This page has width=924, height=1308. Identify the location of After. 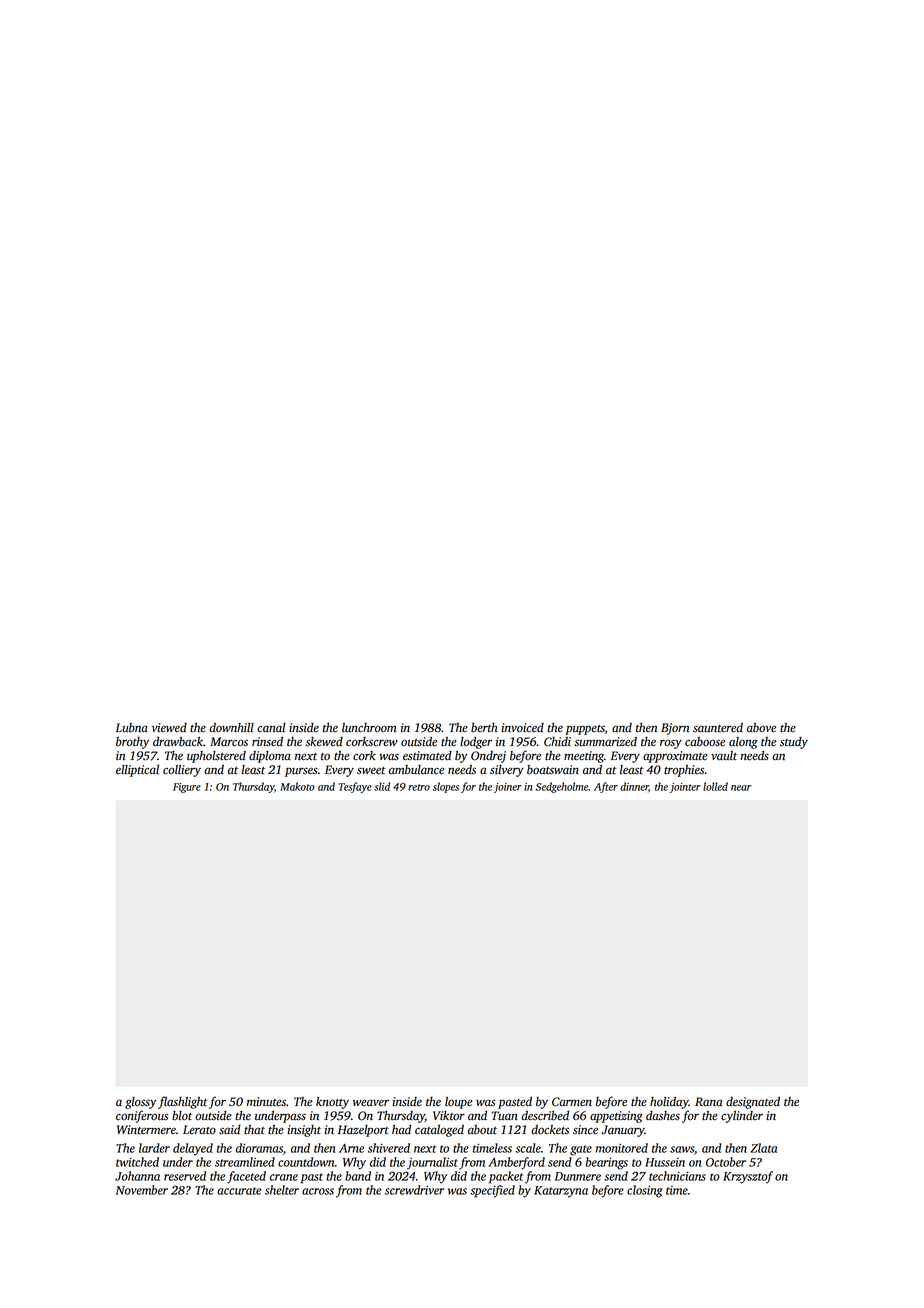
(606, 787).
